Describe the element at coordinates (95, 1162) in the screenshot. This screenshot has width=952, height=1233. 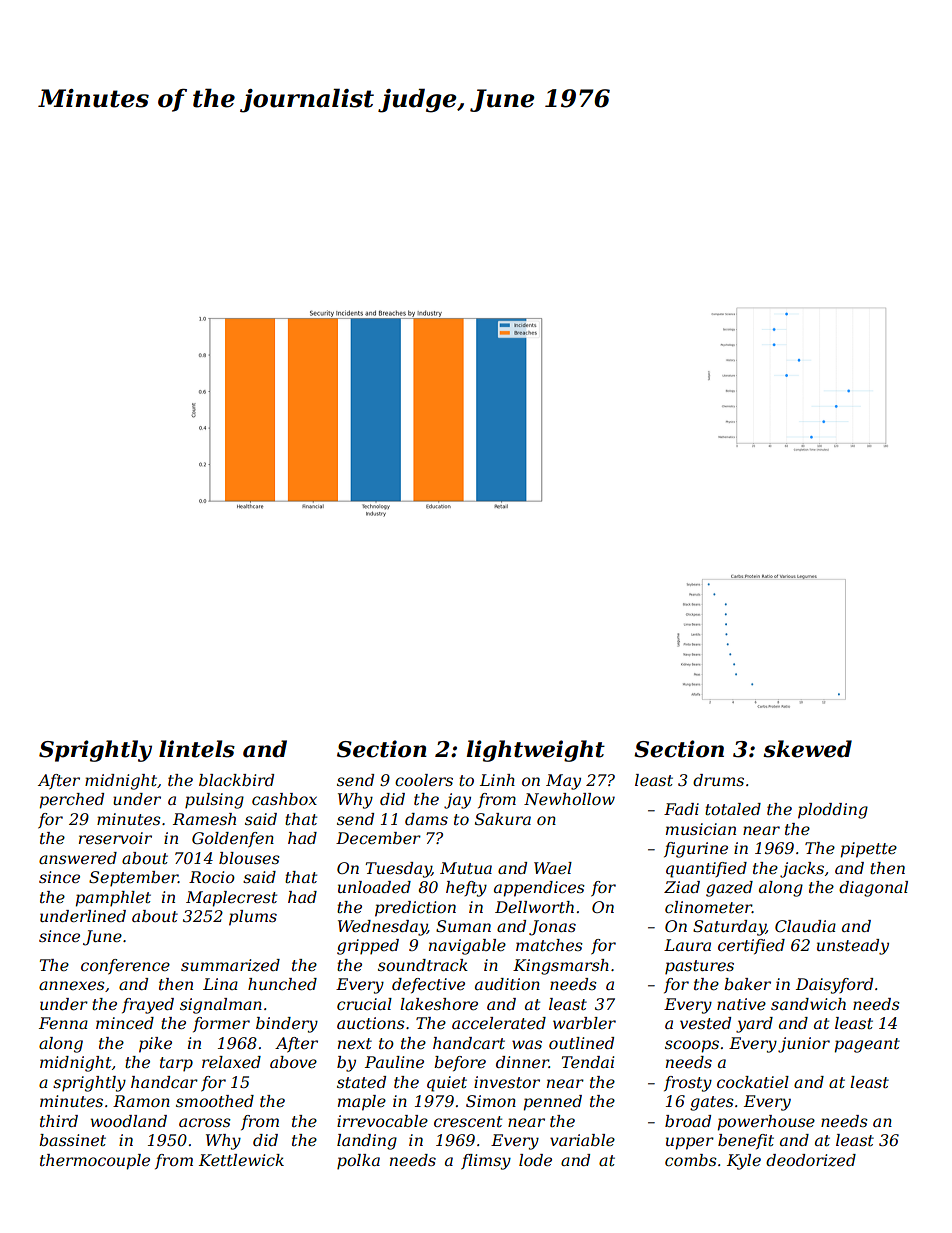
I see `thermocouple` at that location.
